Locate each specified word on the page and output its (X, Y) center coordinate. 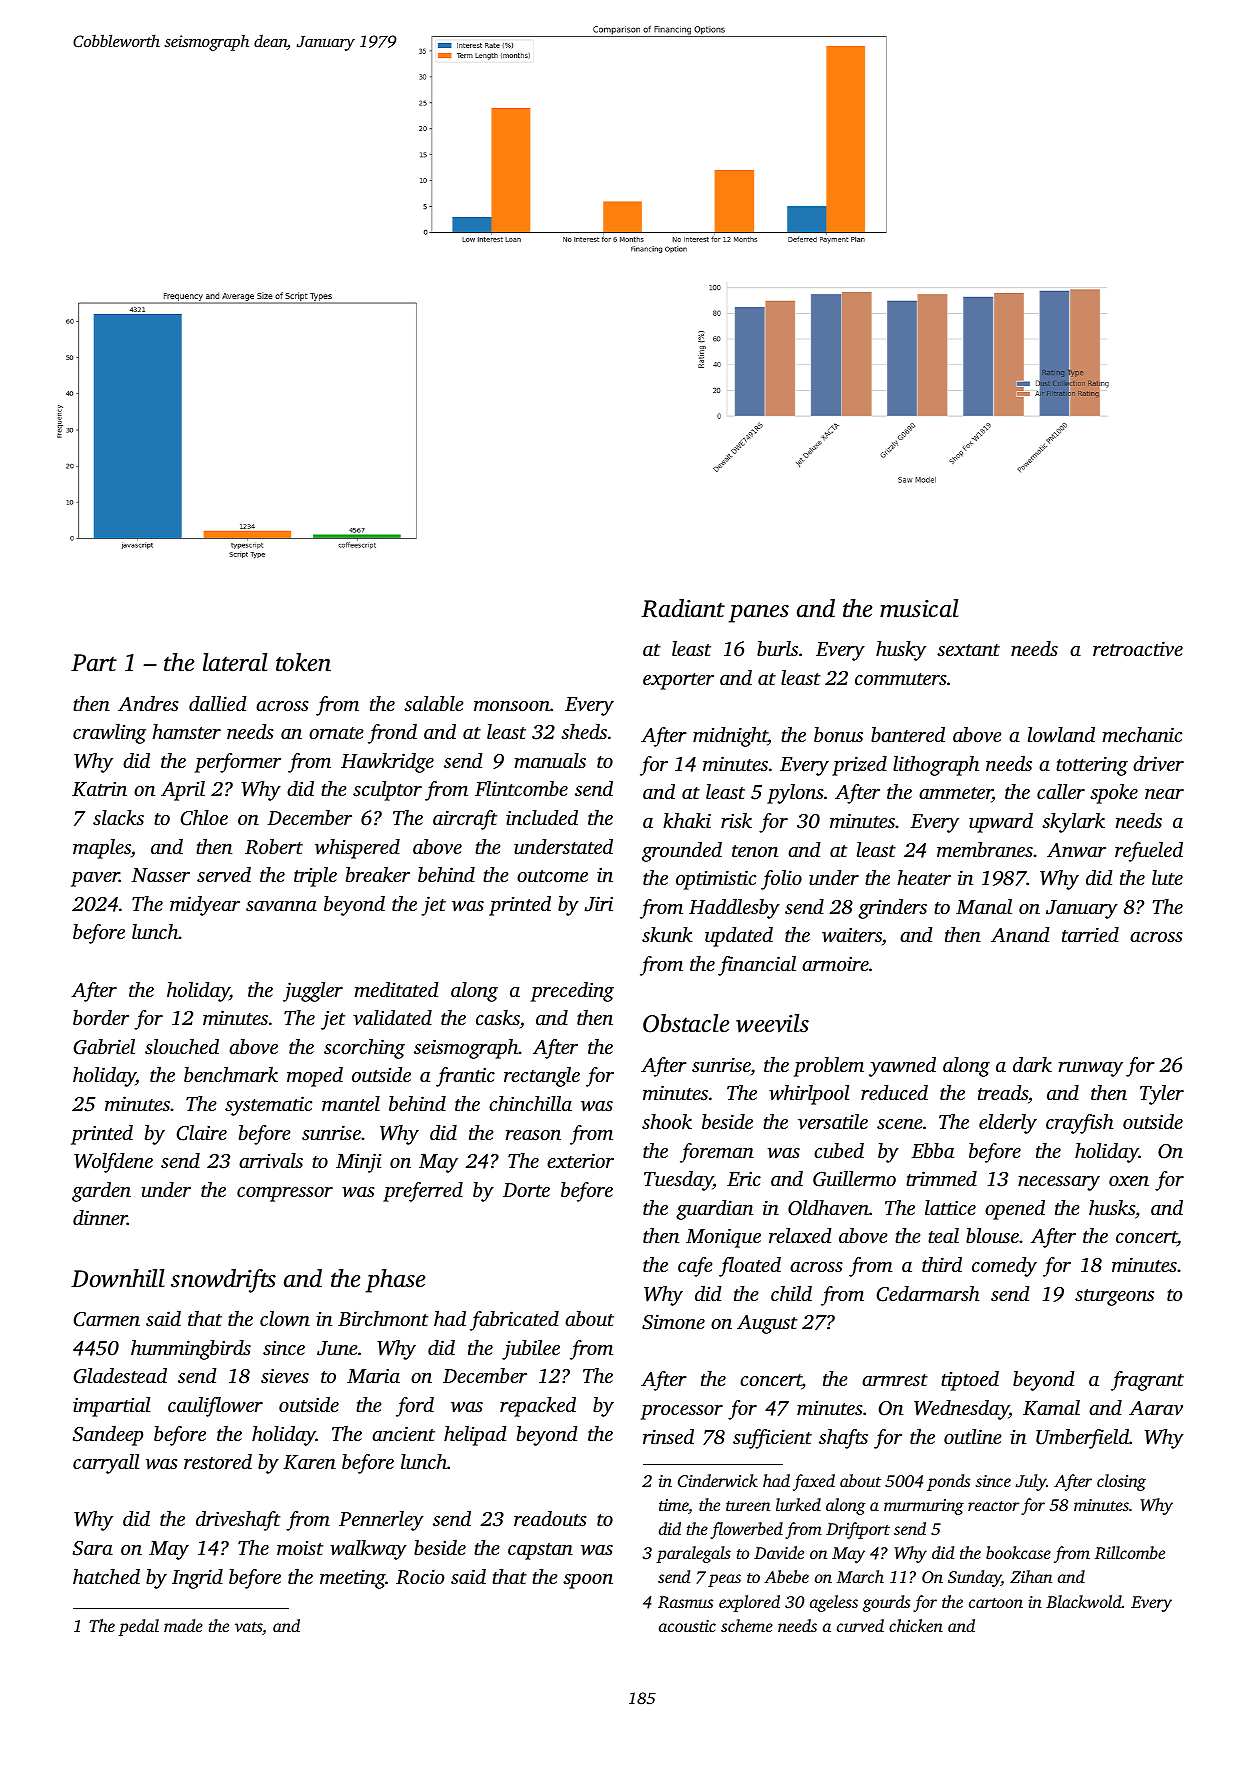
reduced (894, 1092)
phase (395, 1281)
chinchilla (530, 1103)
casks (498, 1017)
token (303, 662)
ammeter (955, 795)
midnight (730, 737)
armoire (835, 964)
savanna (281, 906)
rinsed (668, 1436)
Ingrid (197, 1579)
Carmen (107, 1319)
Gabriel (104, 1047)
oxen (1129, 1181)
